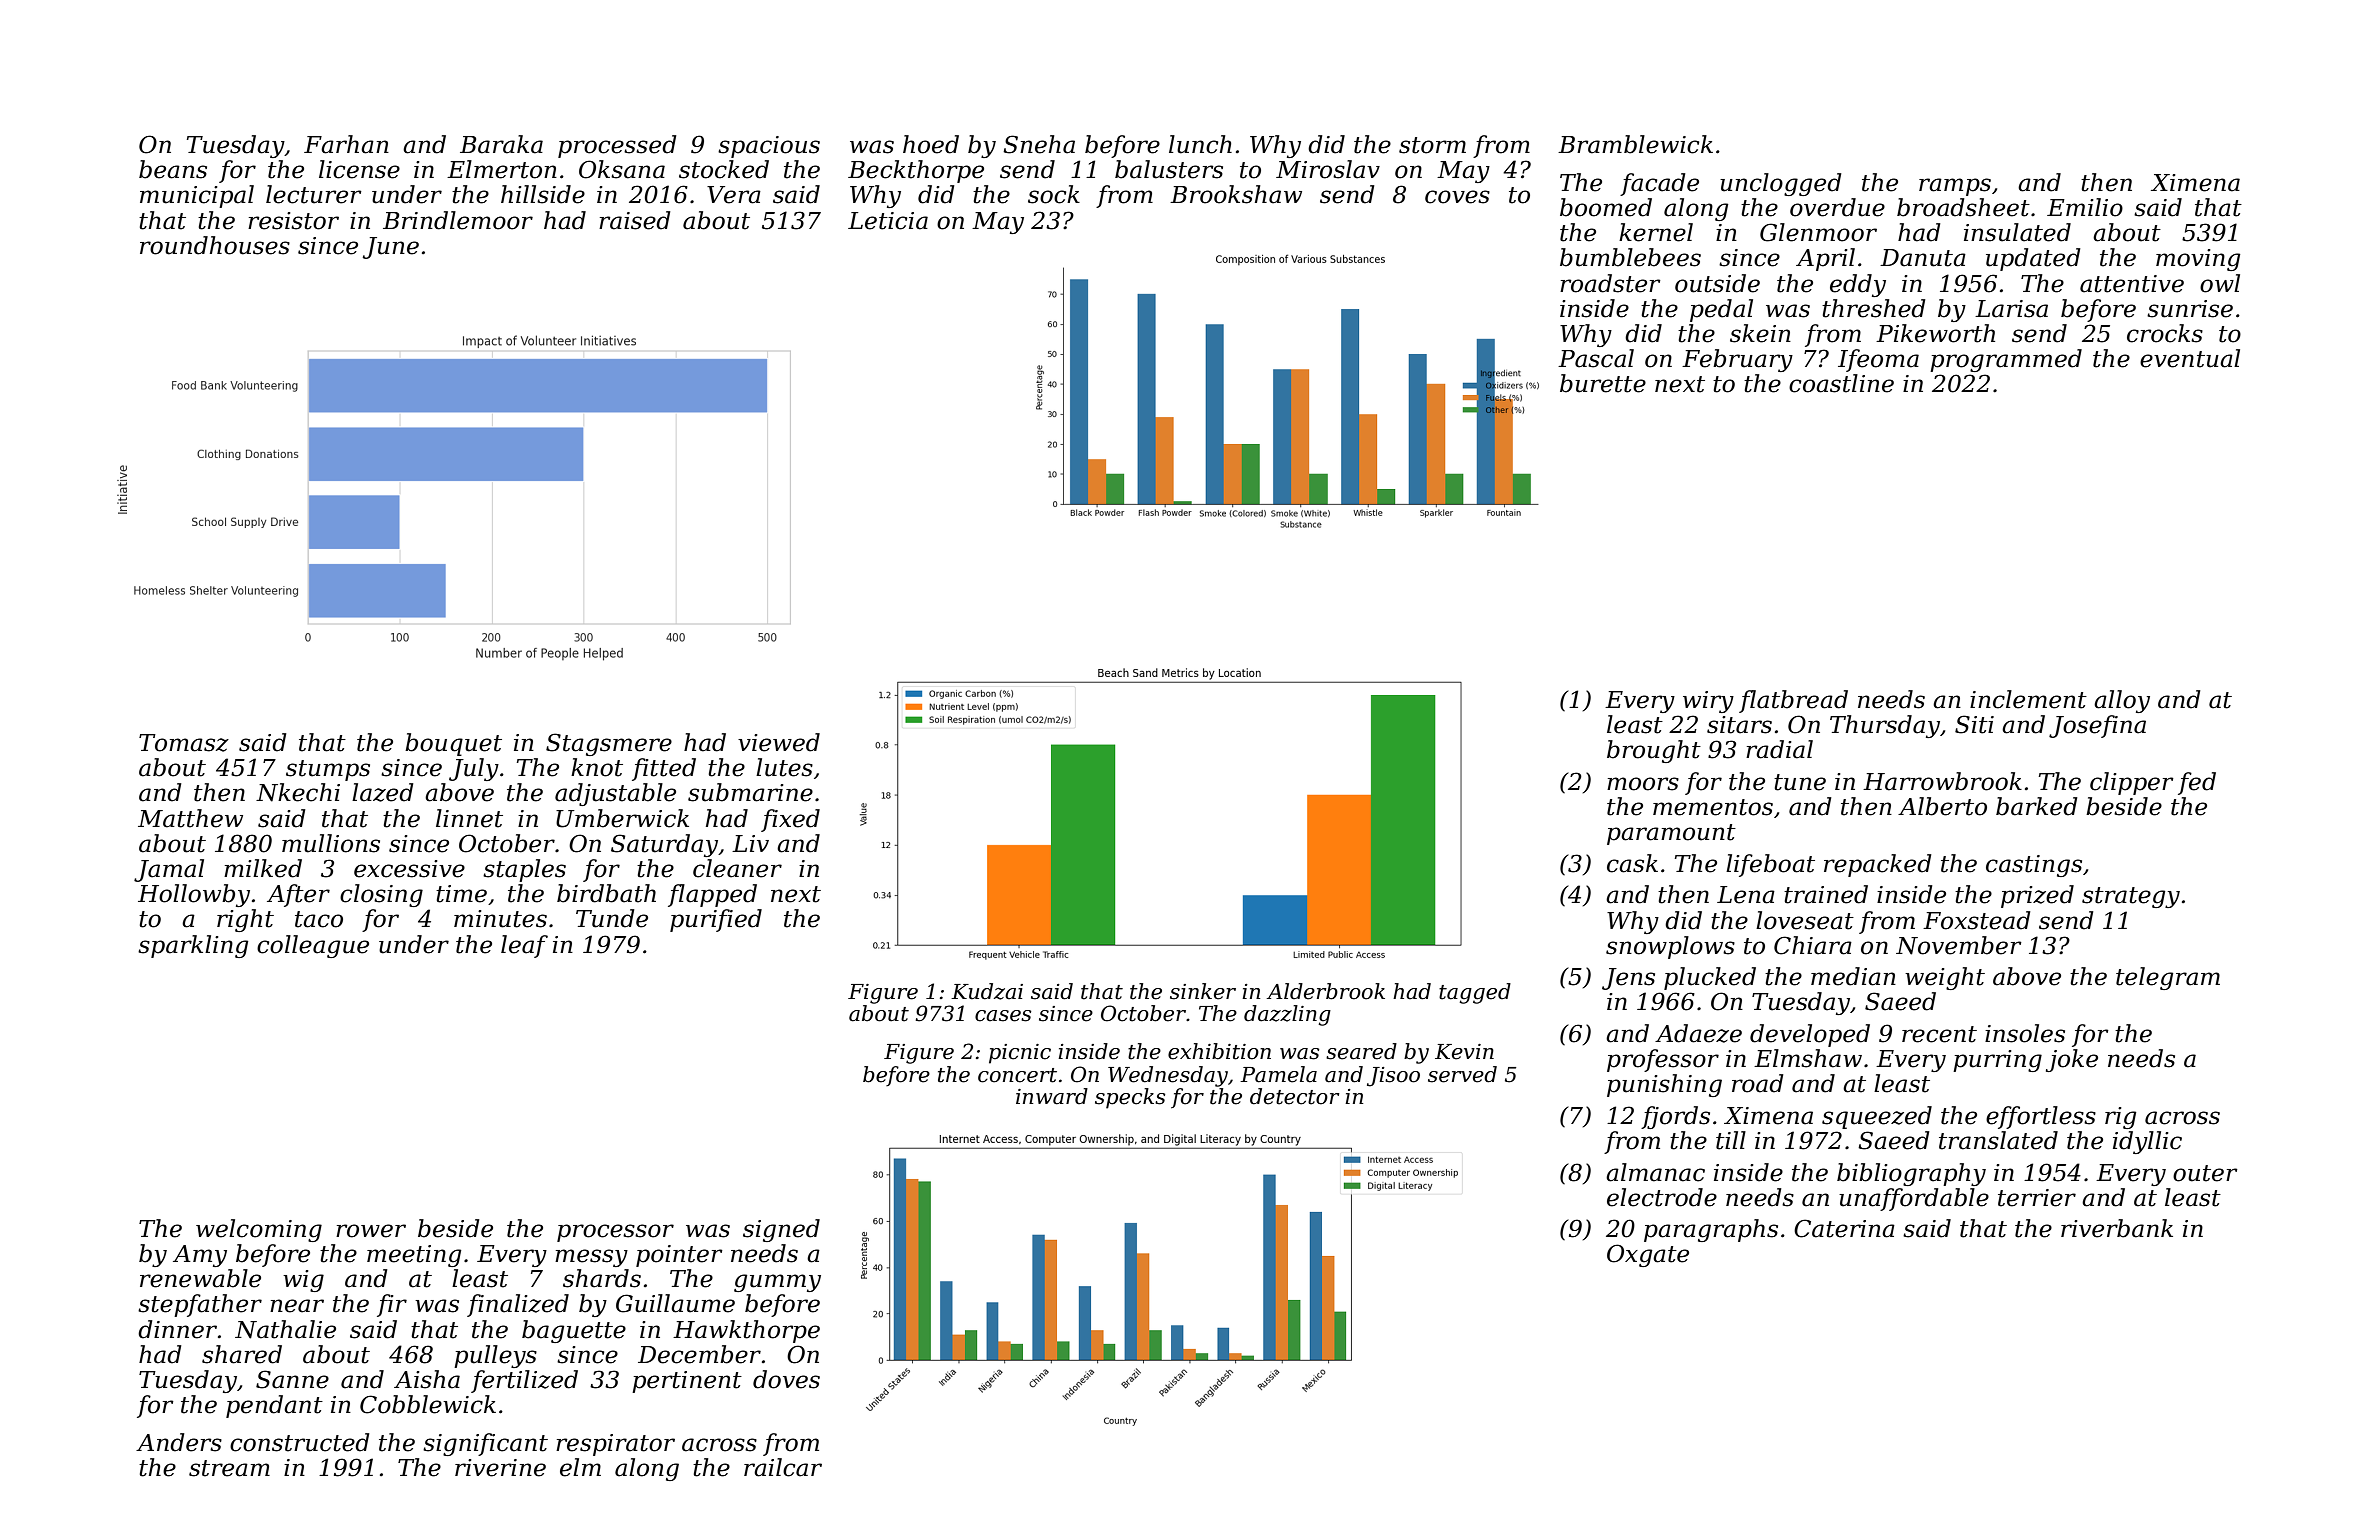 The height and width of the page is (1540, 2380). Describe the element at coordinates (1628, 979) in the page. I see `Jens` at that location.
